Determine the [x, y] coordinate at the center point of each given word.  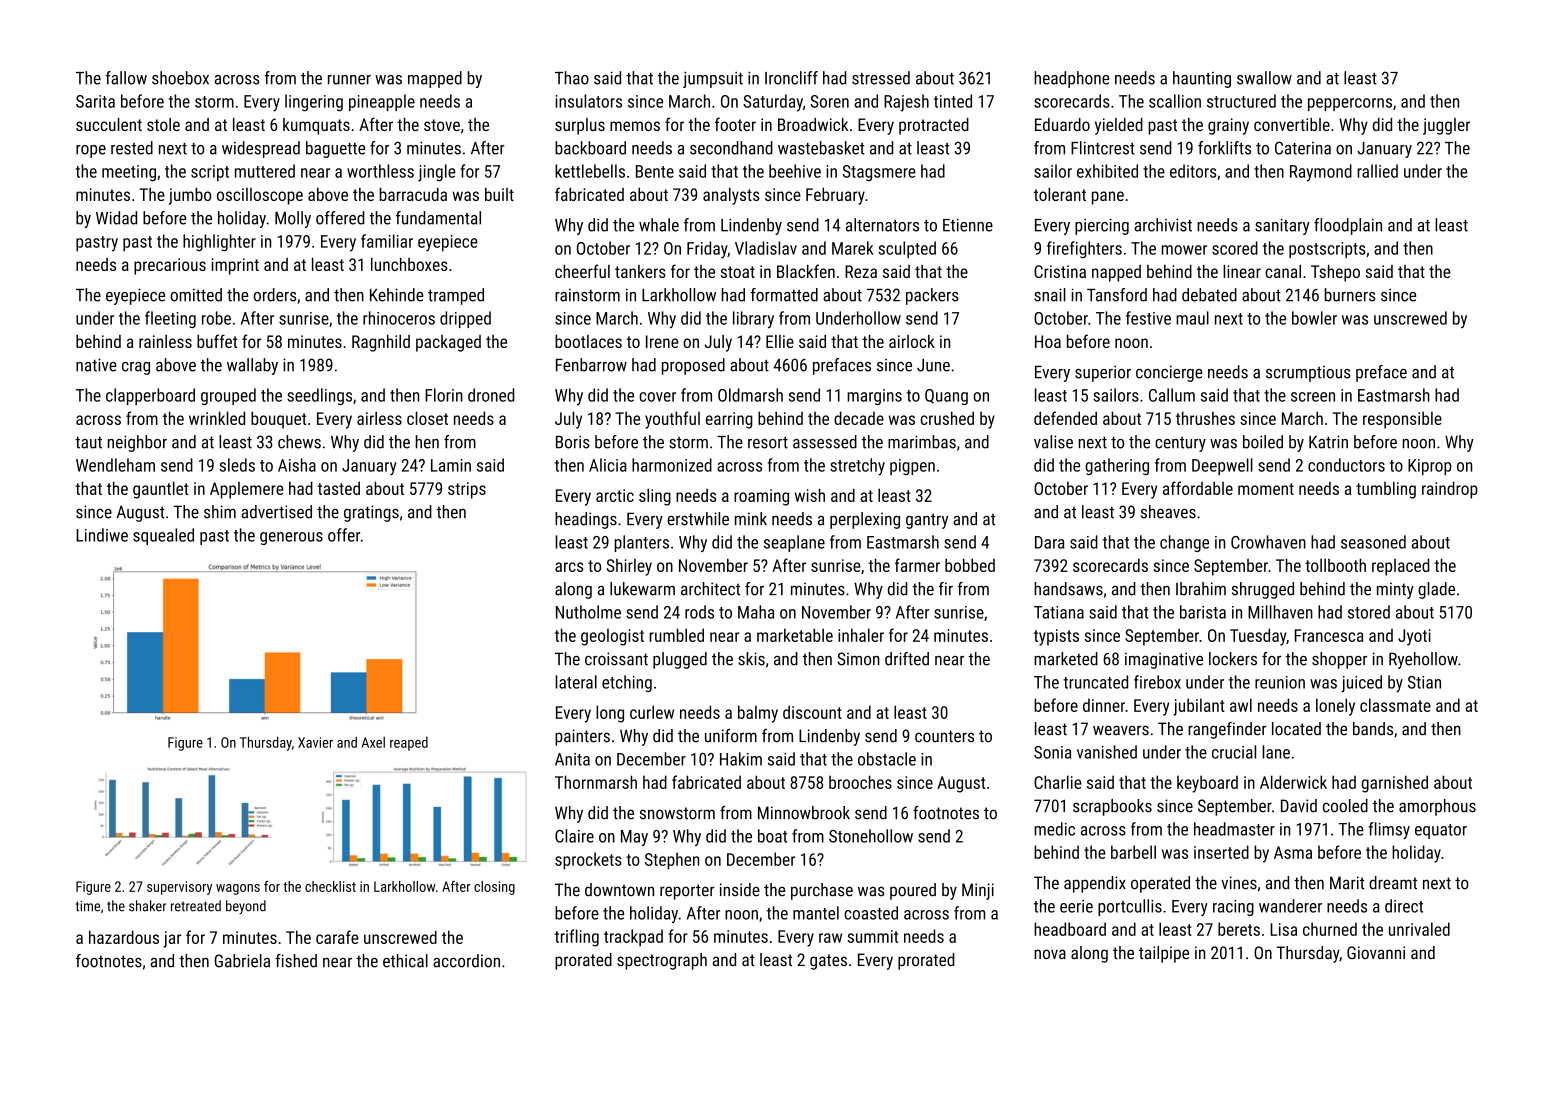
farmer [917, 565]
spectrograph [662, 961]
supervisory [179, 888]
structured [1241, 101]
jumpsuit [713, 79]
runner [349, 80]
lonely [1335, 707]
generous [291, 538]
